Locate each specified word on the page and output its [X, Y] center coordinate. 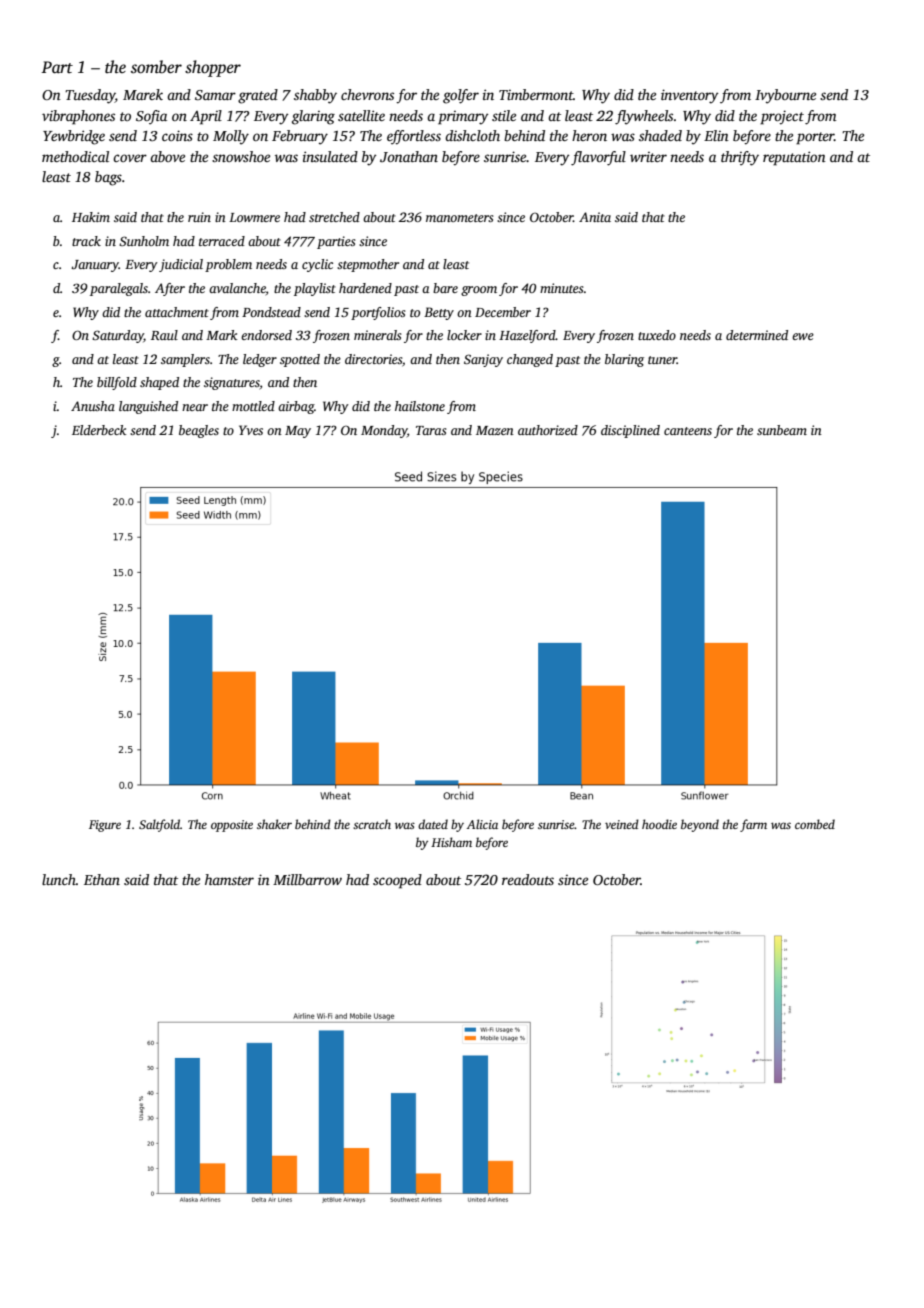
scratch [372, 824]
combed [815, 824]
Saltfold [159, 825]
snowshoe [241, 156]
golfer [461, 96]
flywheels [644, 117]
